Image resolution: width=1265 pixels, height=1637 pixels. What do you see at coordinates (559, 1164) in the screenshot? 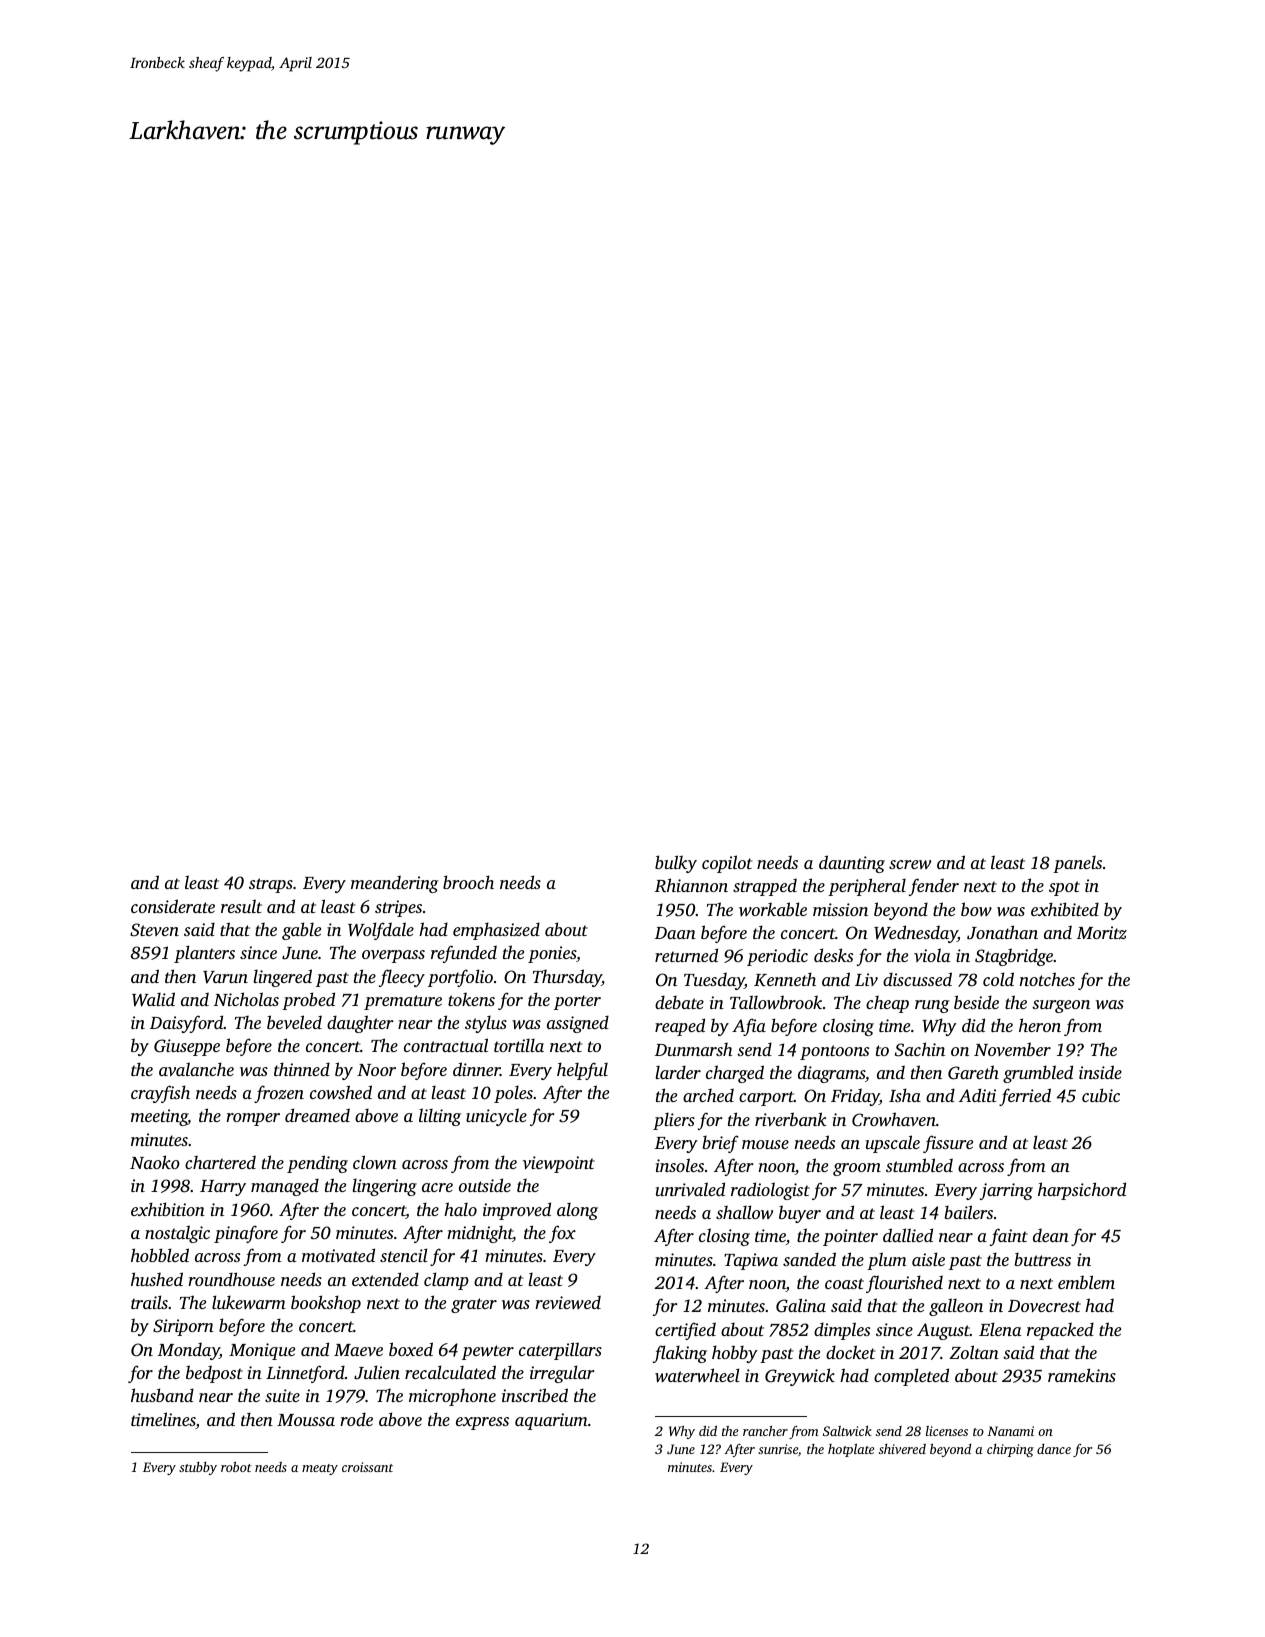
I see `viewpoint` at bounding box center [559, 1164].
